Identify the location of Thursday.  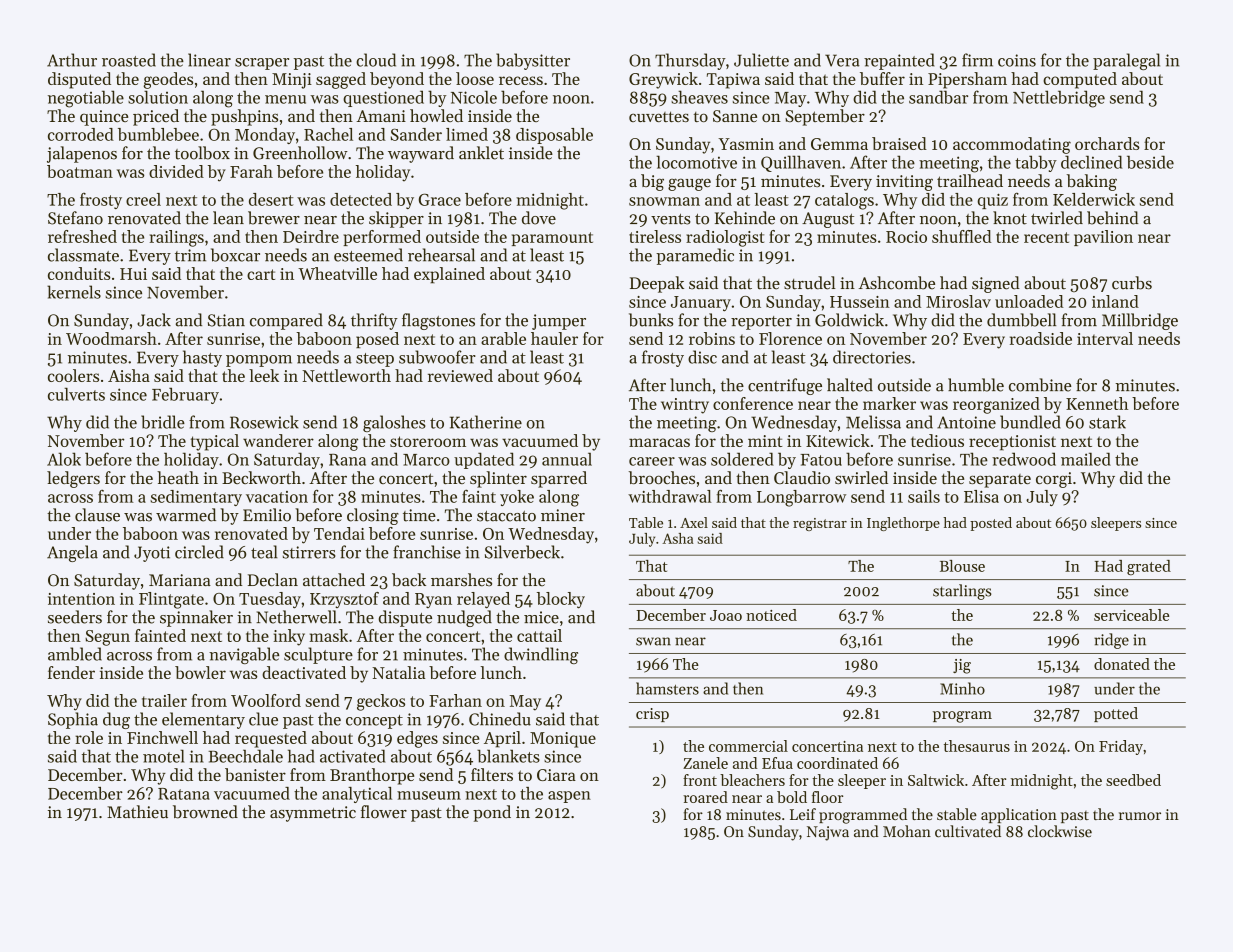
(690, 61).
